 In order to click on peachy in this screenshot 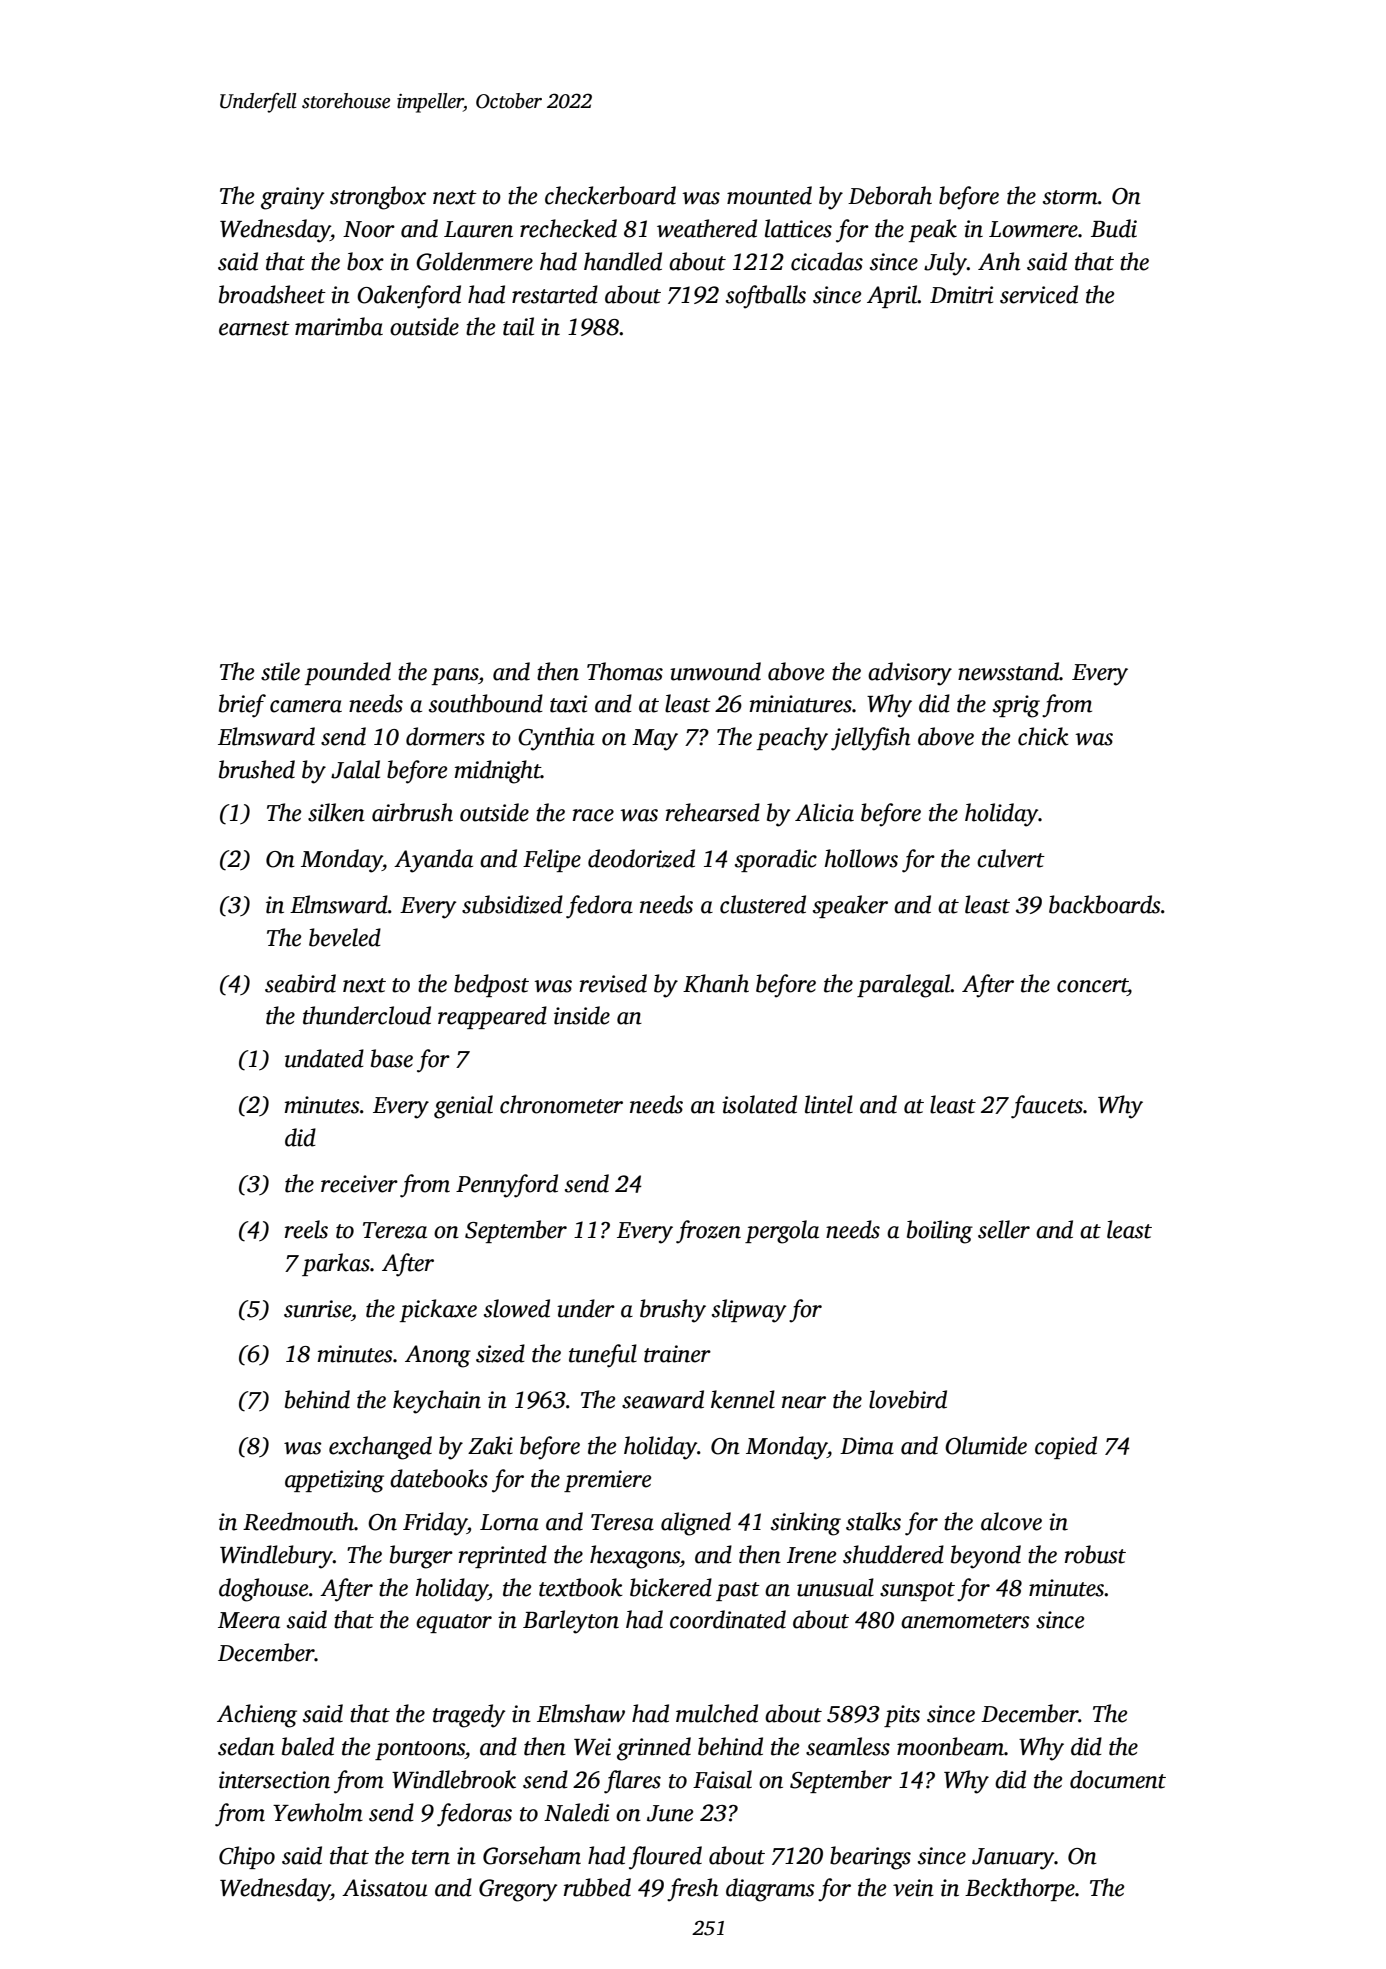, I will do `click(792, 739)`.
